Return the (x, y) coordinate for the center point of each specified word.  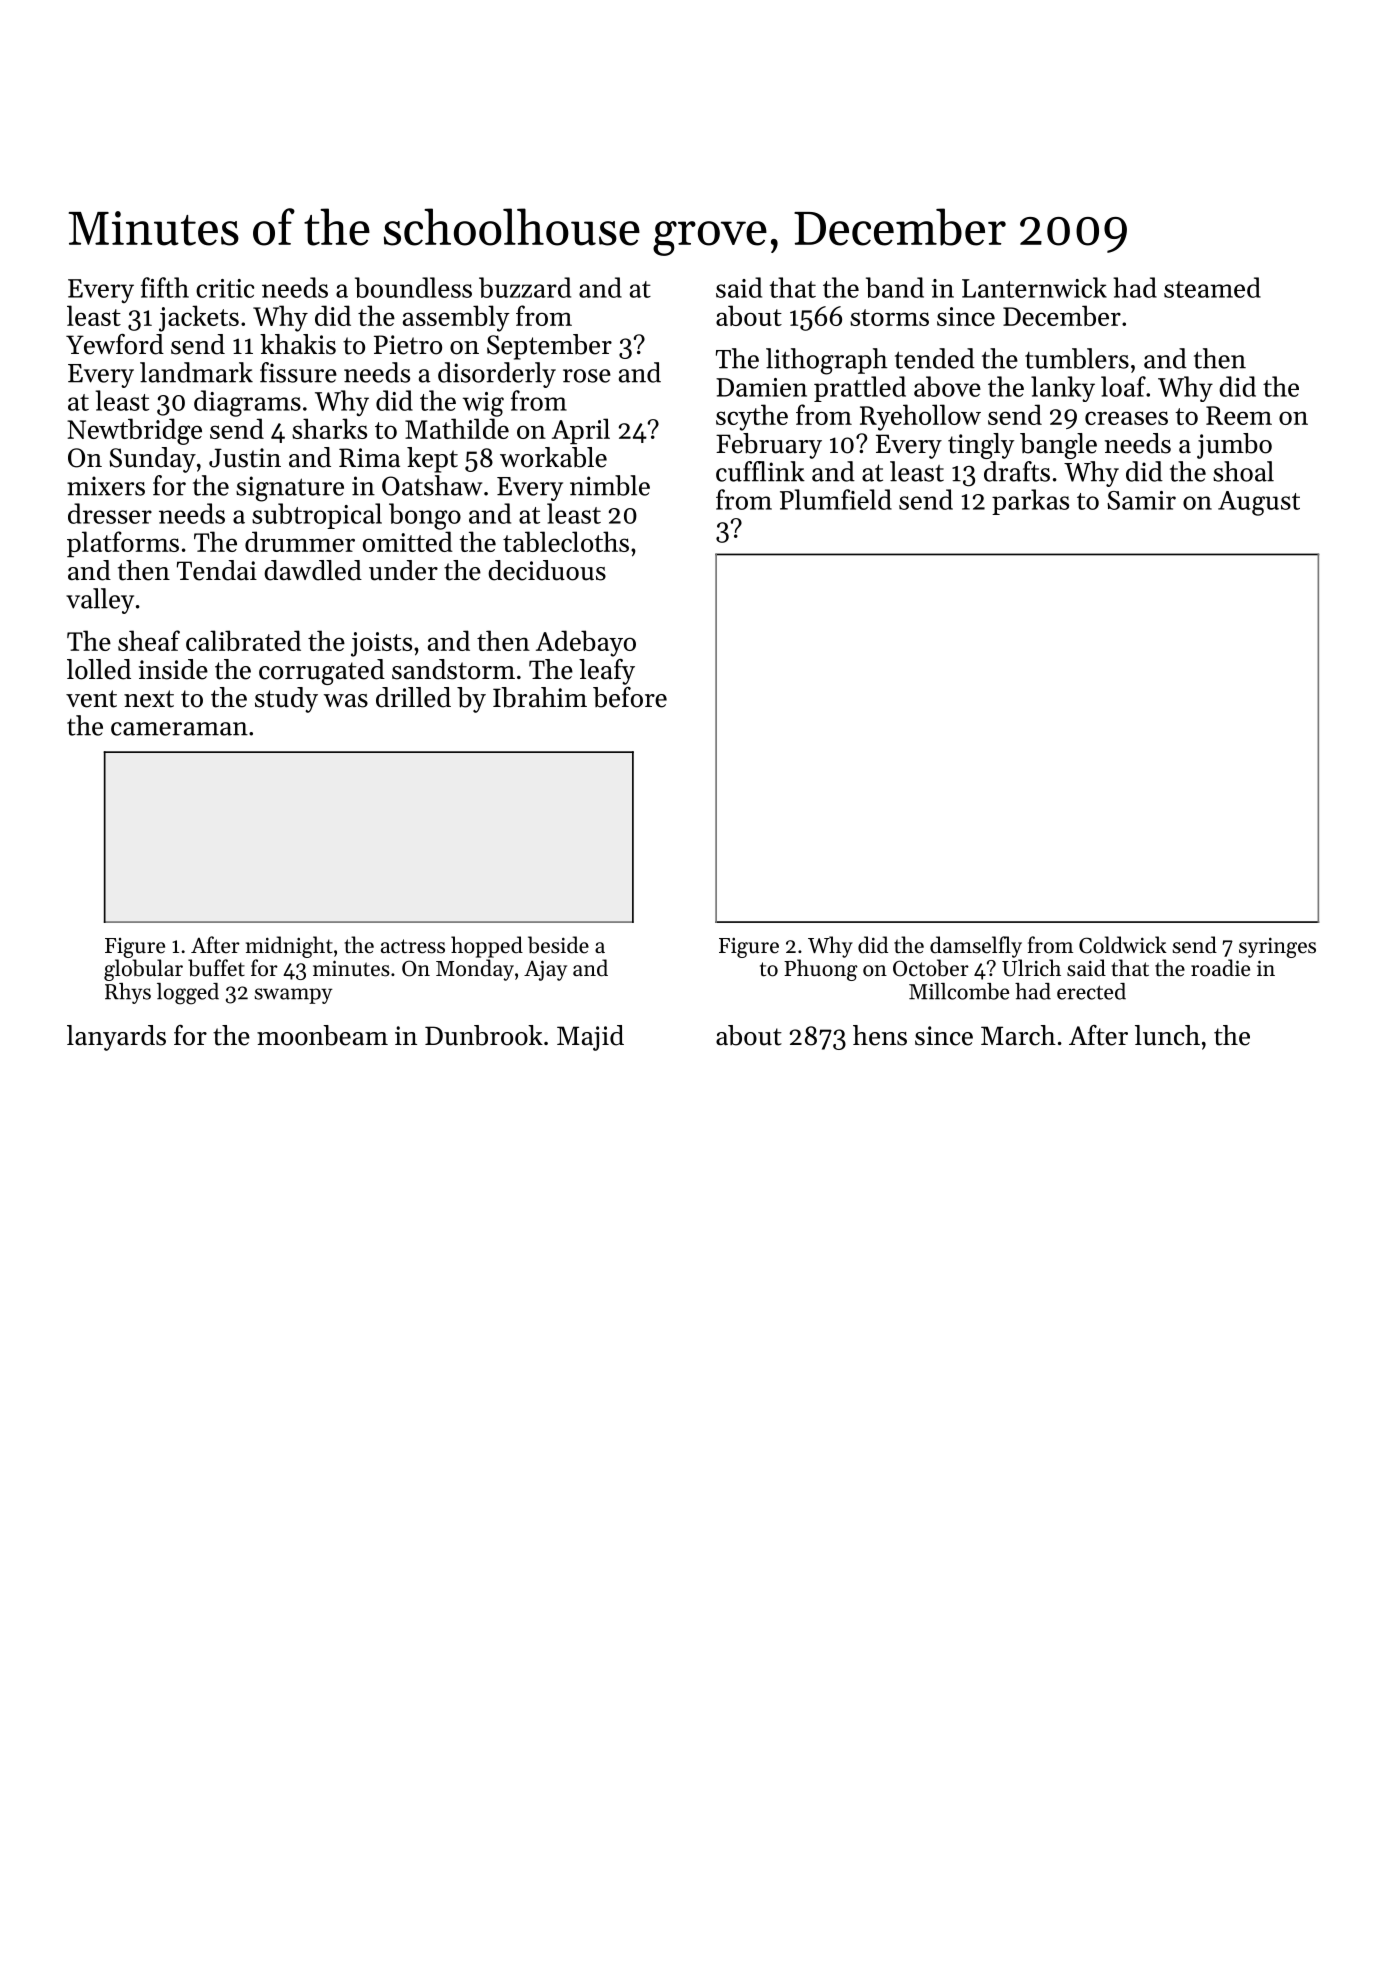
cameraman (179, 729)
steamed (1212, 287)
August (1259, 503)
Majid (590, 1038)
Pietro (408, 345)
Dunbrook (484, 1035)
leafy (607, 672)
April (581, 431)
